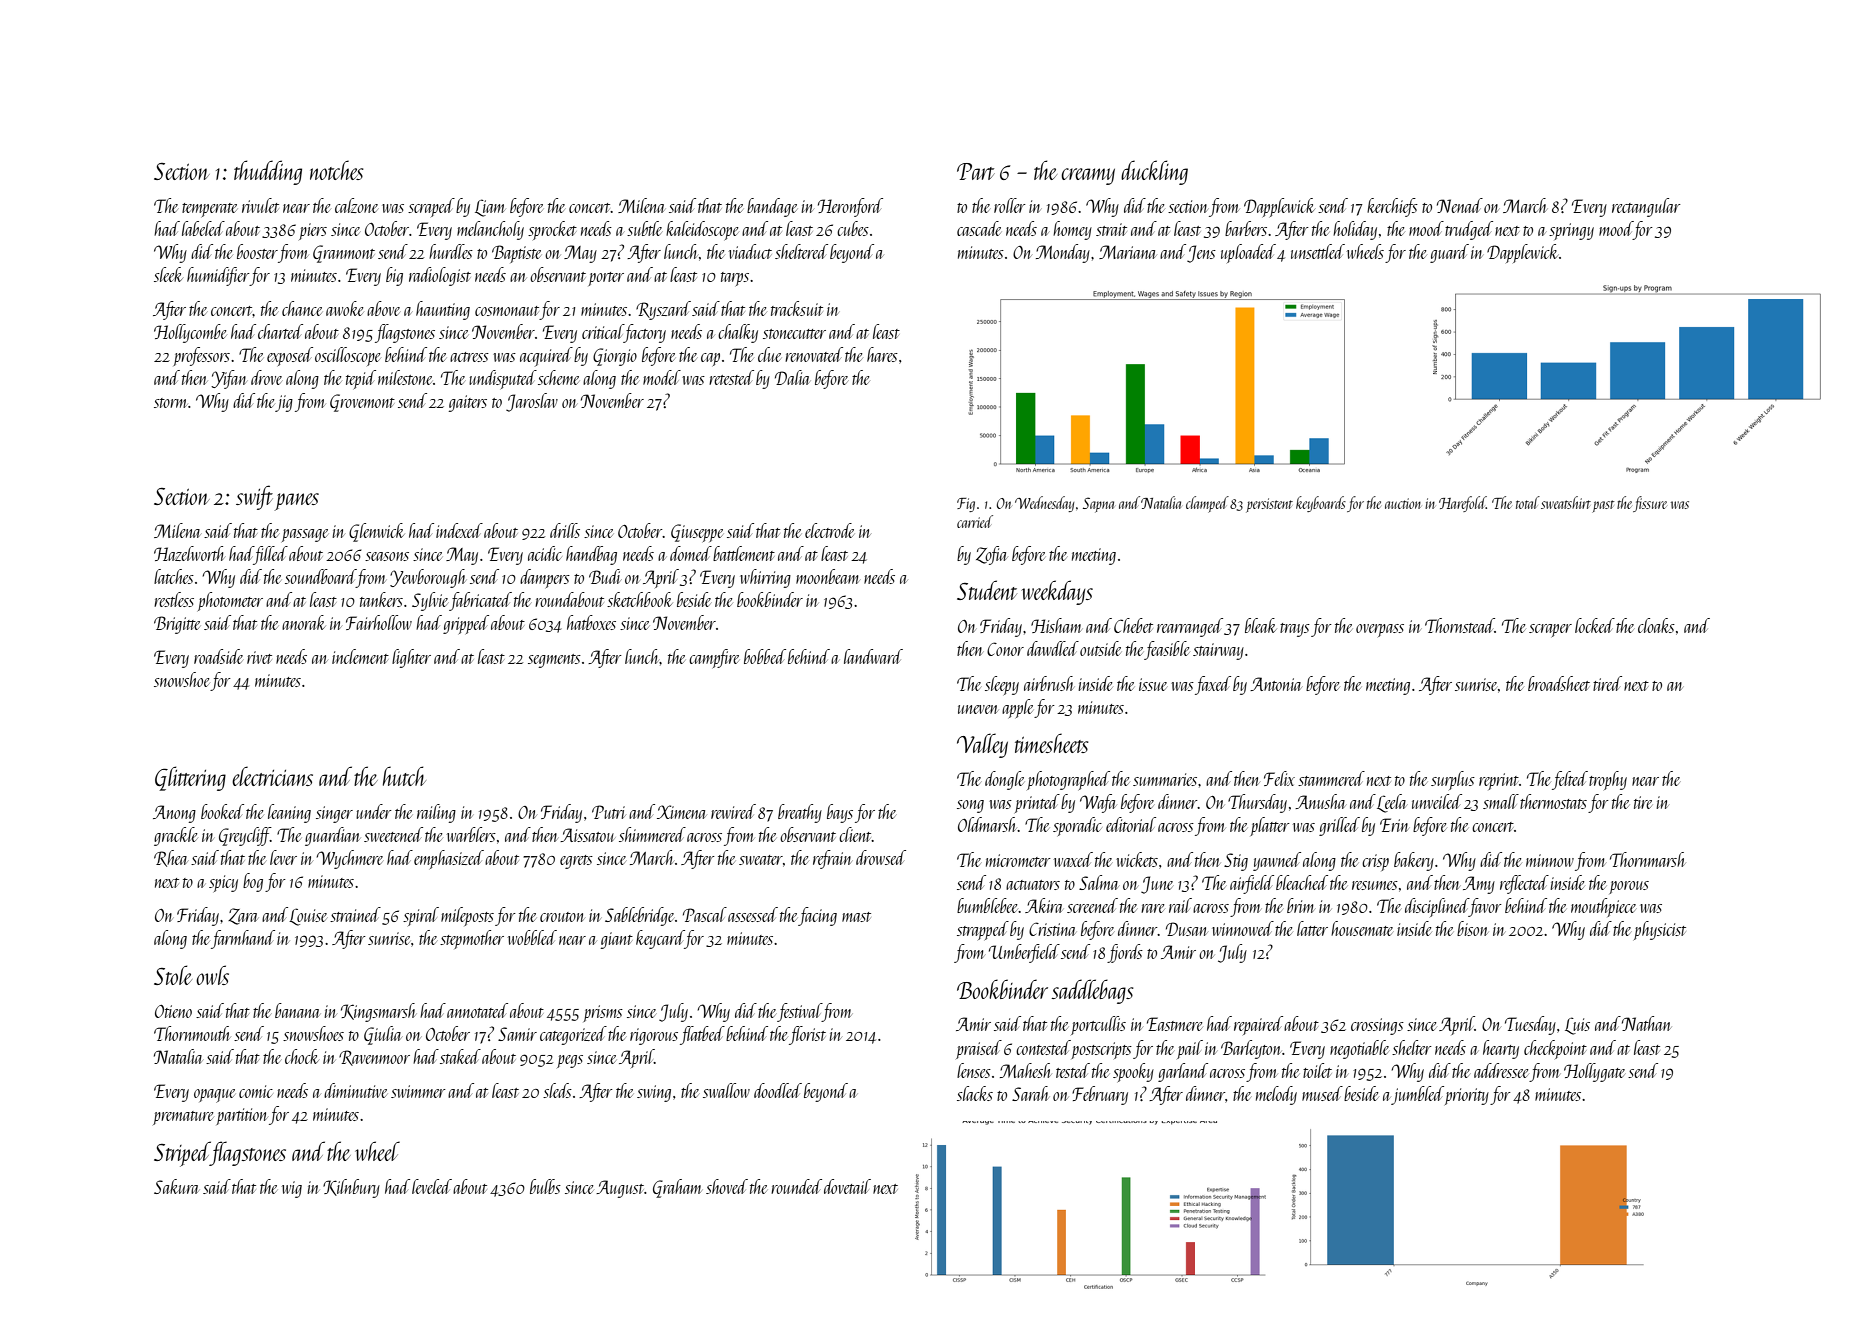  Describe the element at coordinates (1594, 1072) in the image. I see `Hollygate` at that location.
